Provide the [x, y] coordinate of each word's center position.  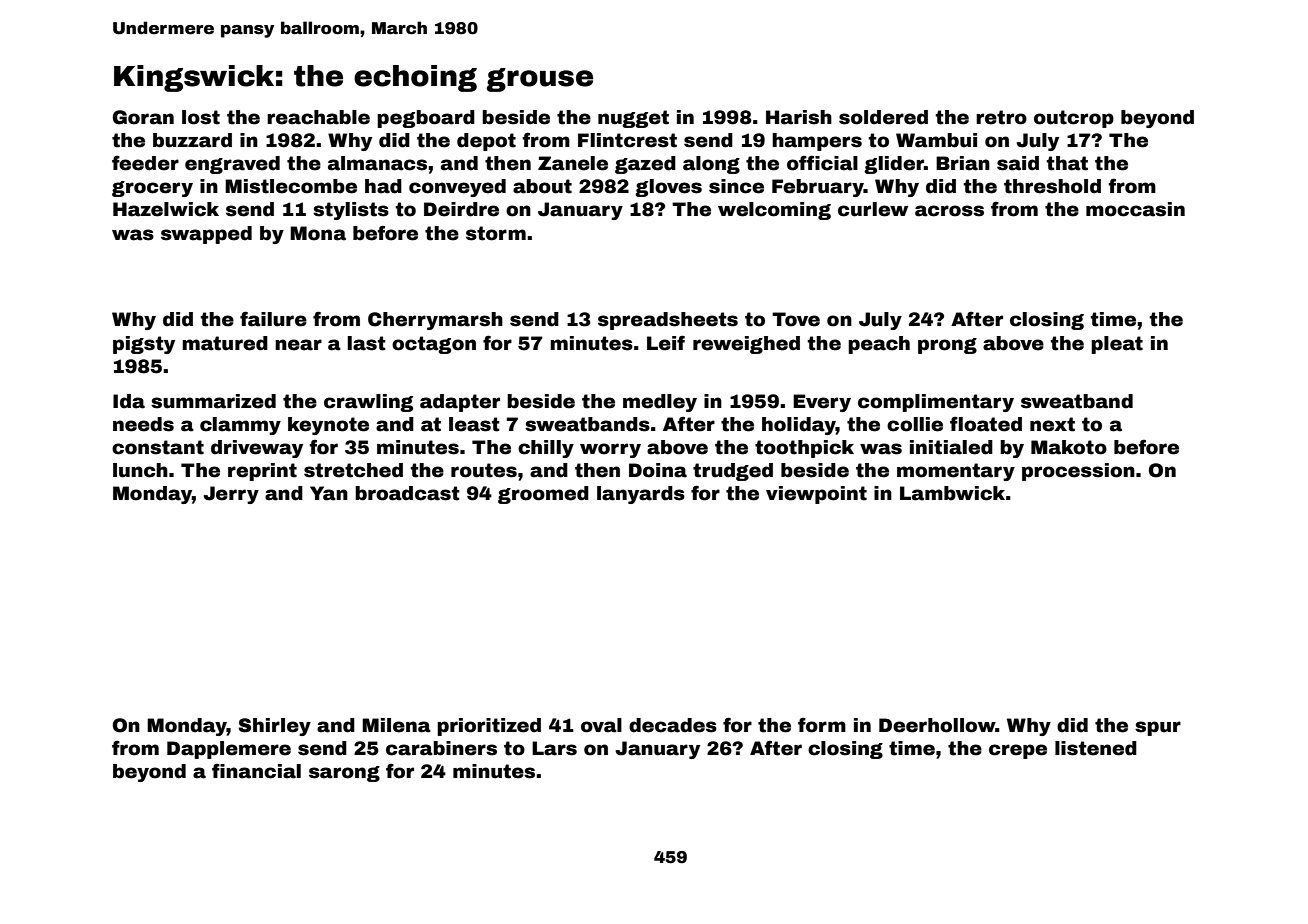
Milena [396, 725]
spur [1158, 728]
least [474, 424]
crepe [1018, 751]
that [1067, 163]
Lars [554, 748]
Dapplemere [229, 750]
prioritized [489, 727]
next [1052, 424]
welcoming [774, 211]
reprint [262, 472]
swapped [206, 235]
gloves [668, 188]
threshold [1052, 186]
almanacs [377, 163]
